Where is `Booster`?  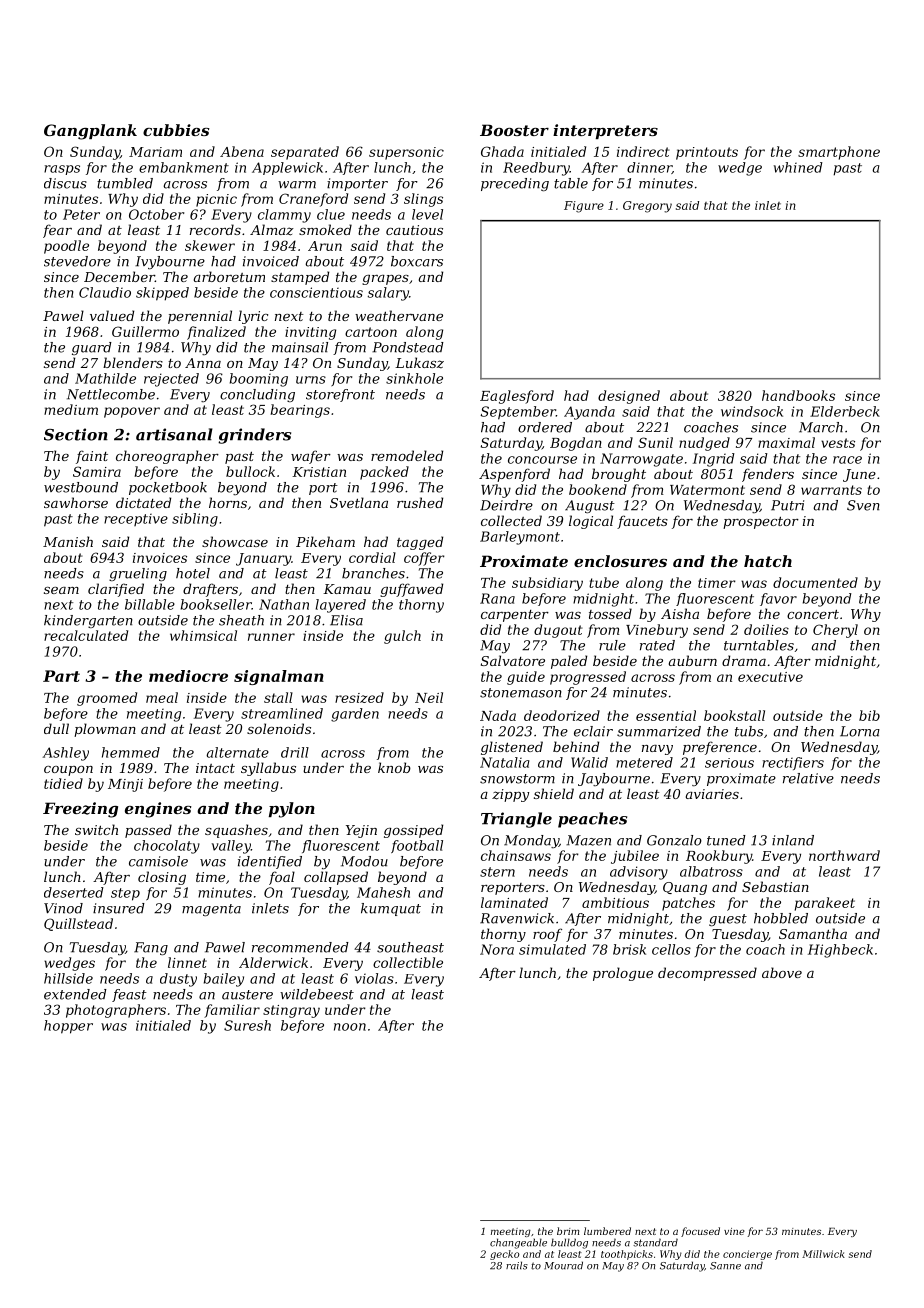 Booster is located at coordinates (514, 130).
